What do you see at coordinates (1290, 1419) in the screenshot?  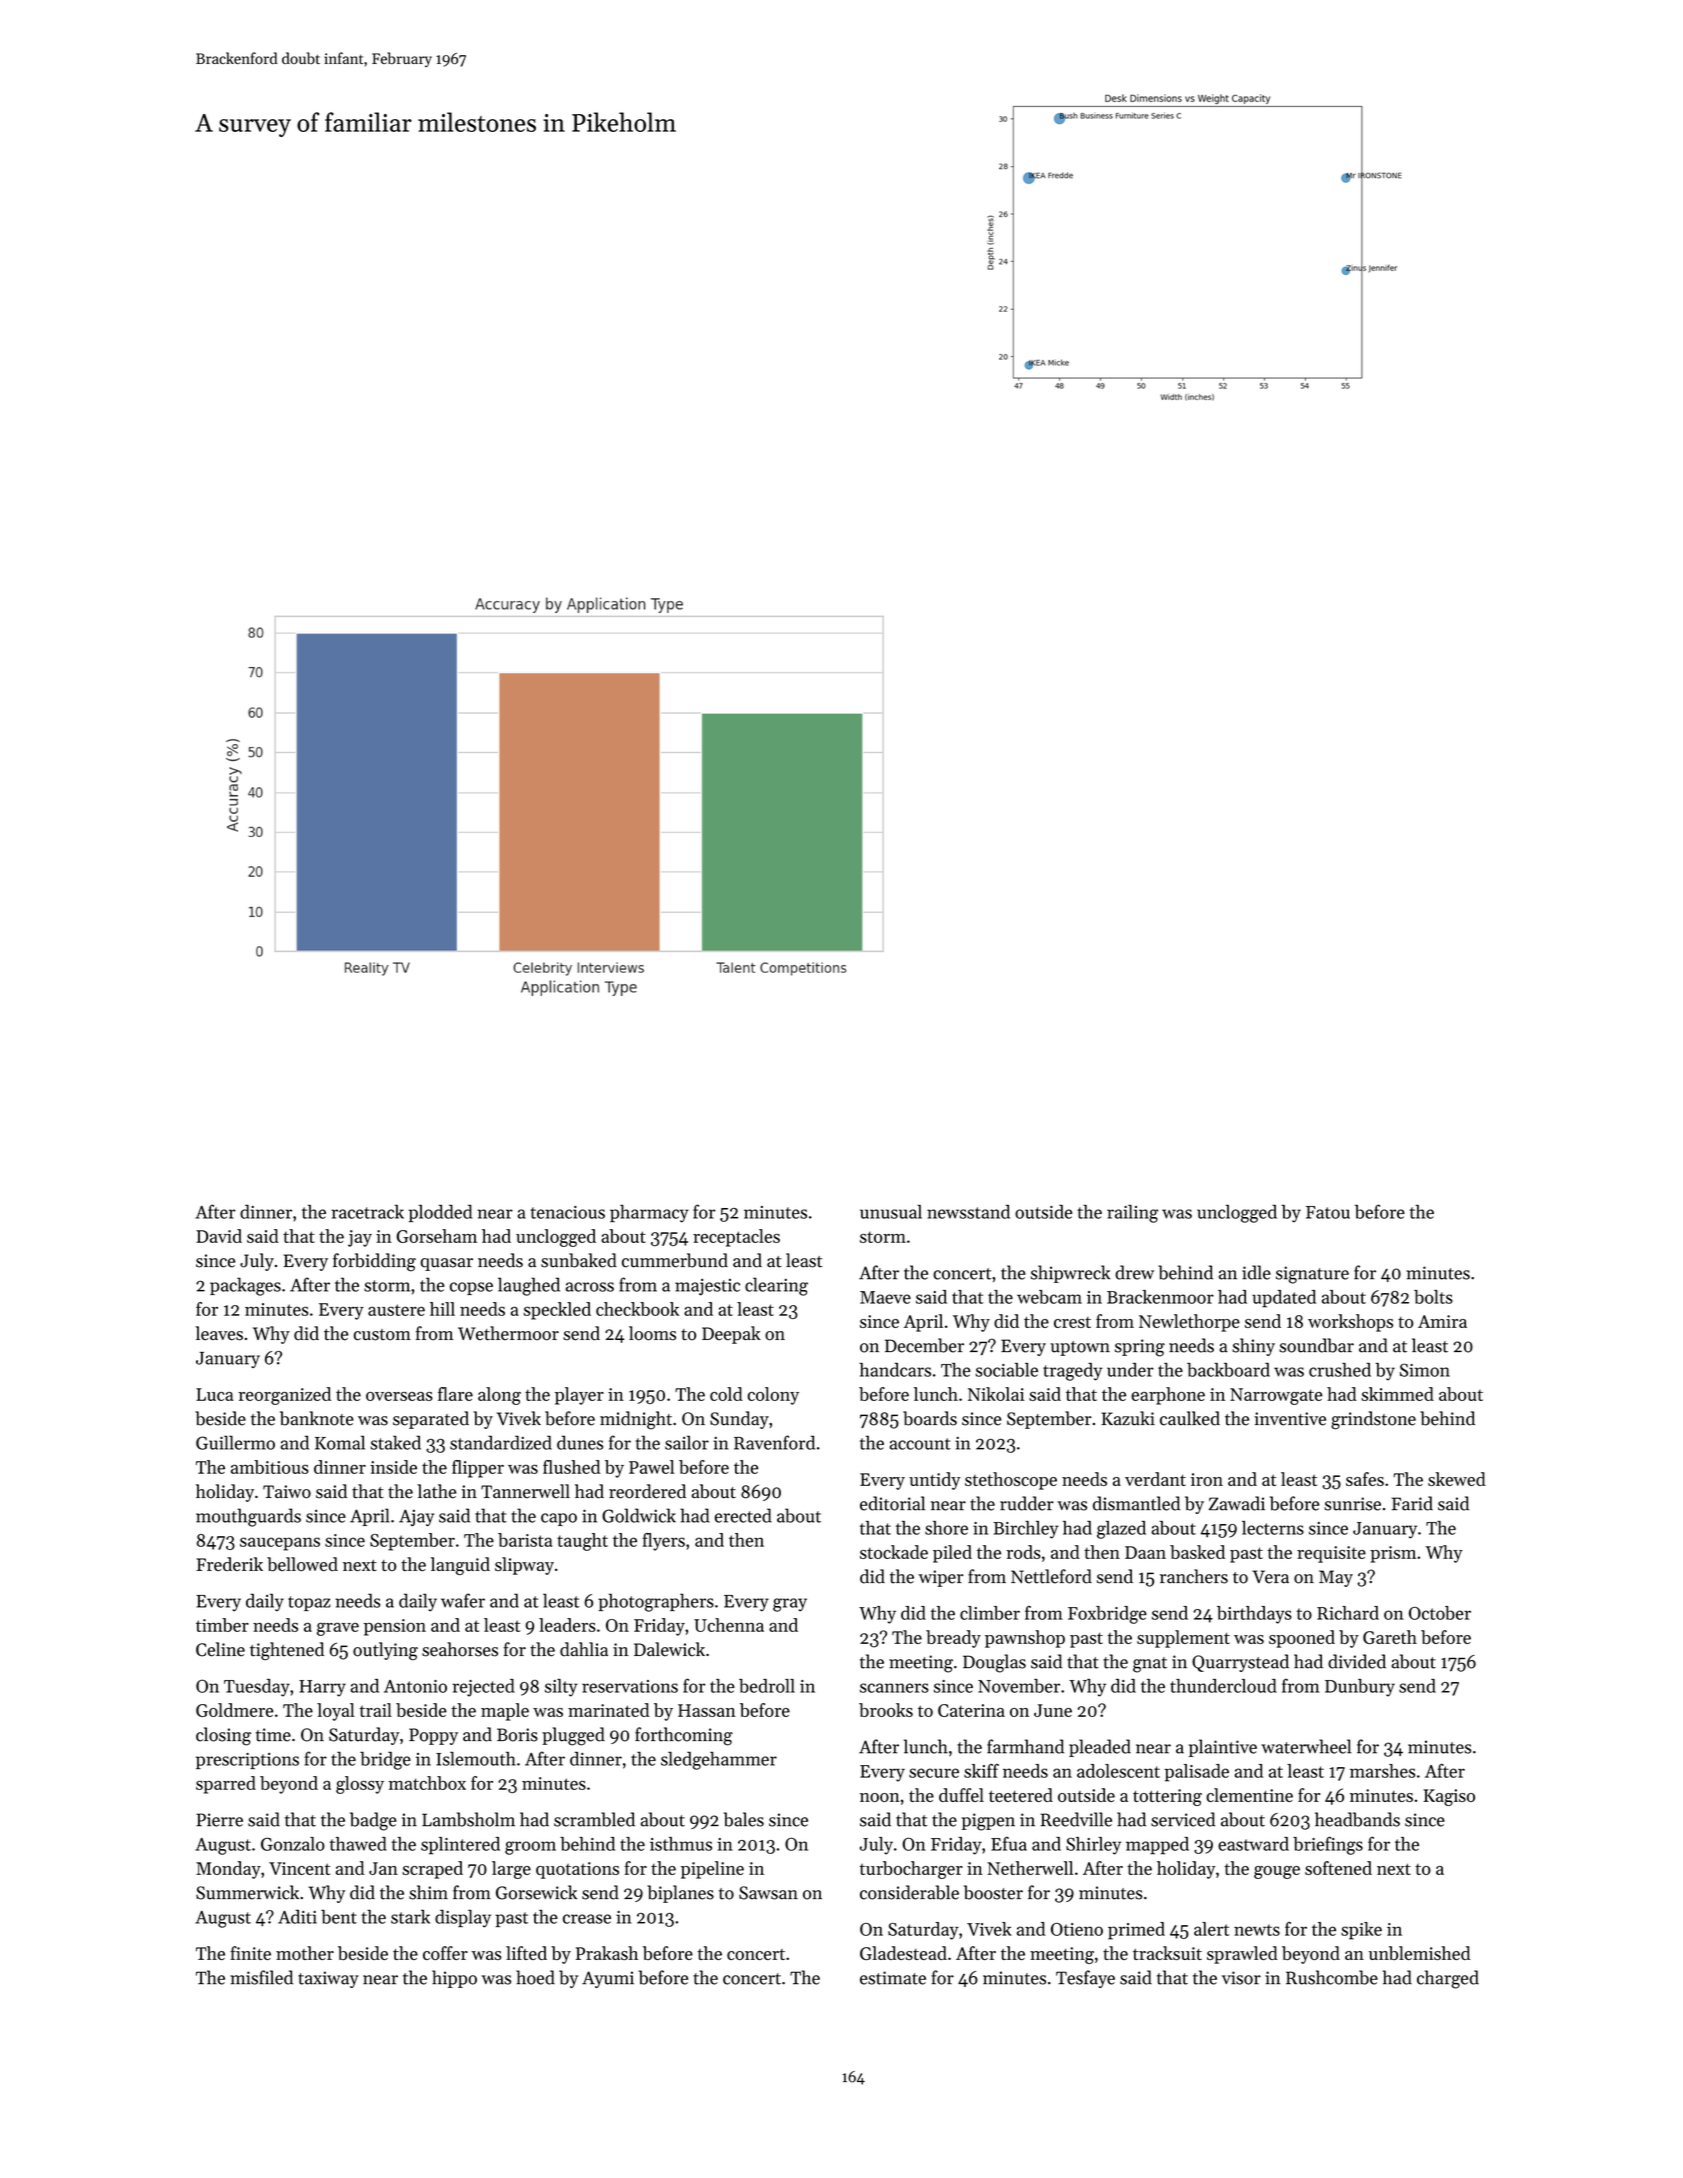 I see `inventive` at bounding box center [1290, 1419].
